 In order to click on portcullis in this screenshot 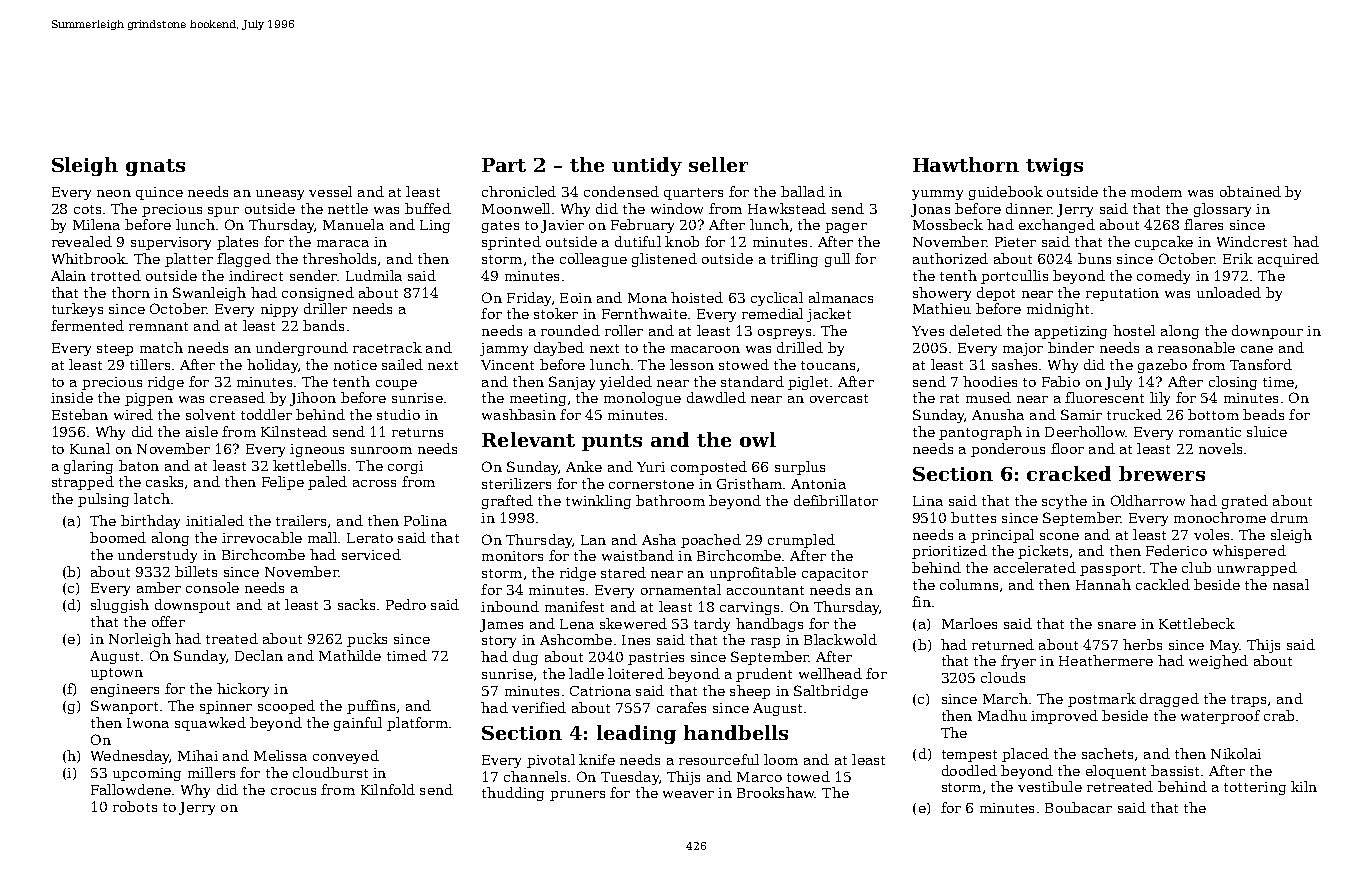, I will do `click(1014, 277)`.
